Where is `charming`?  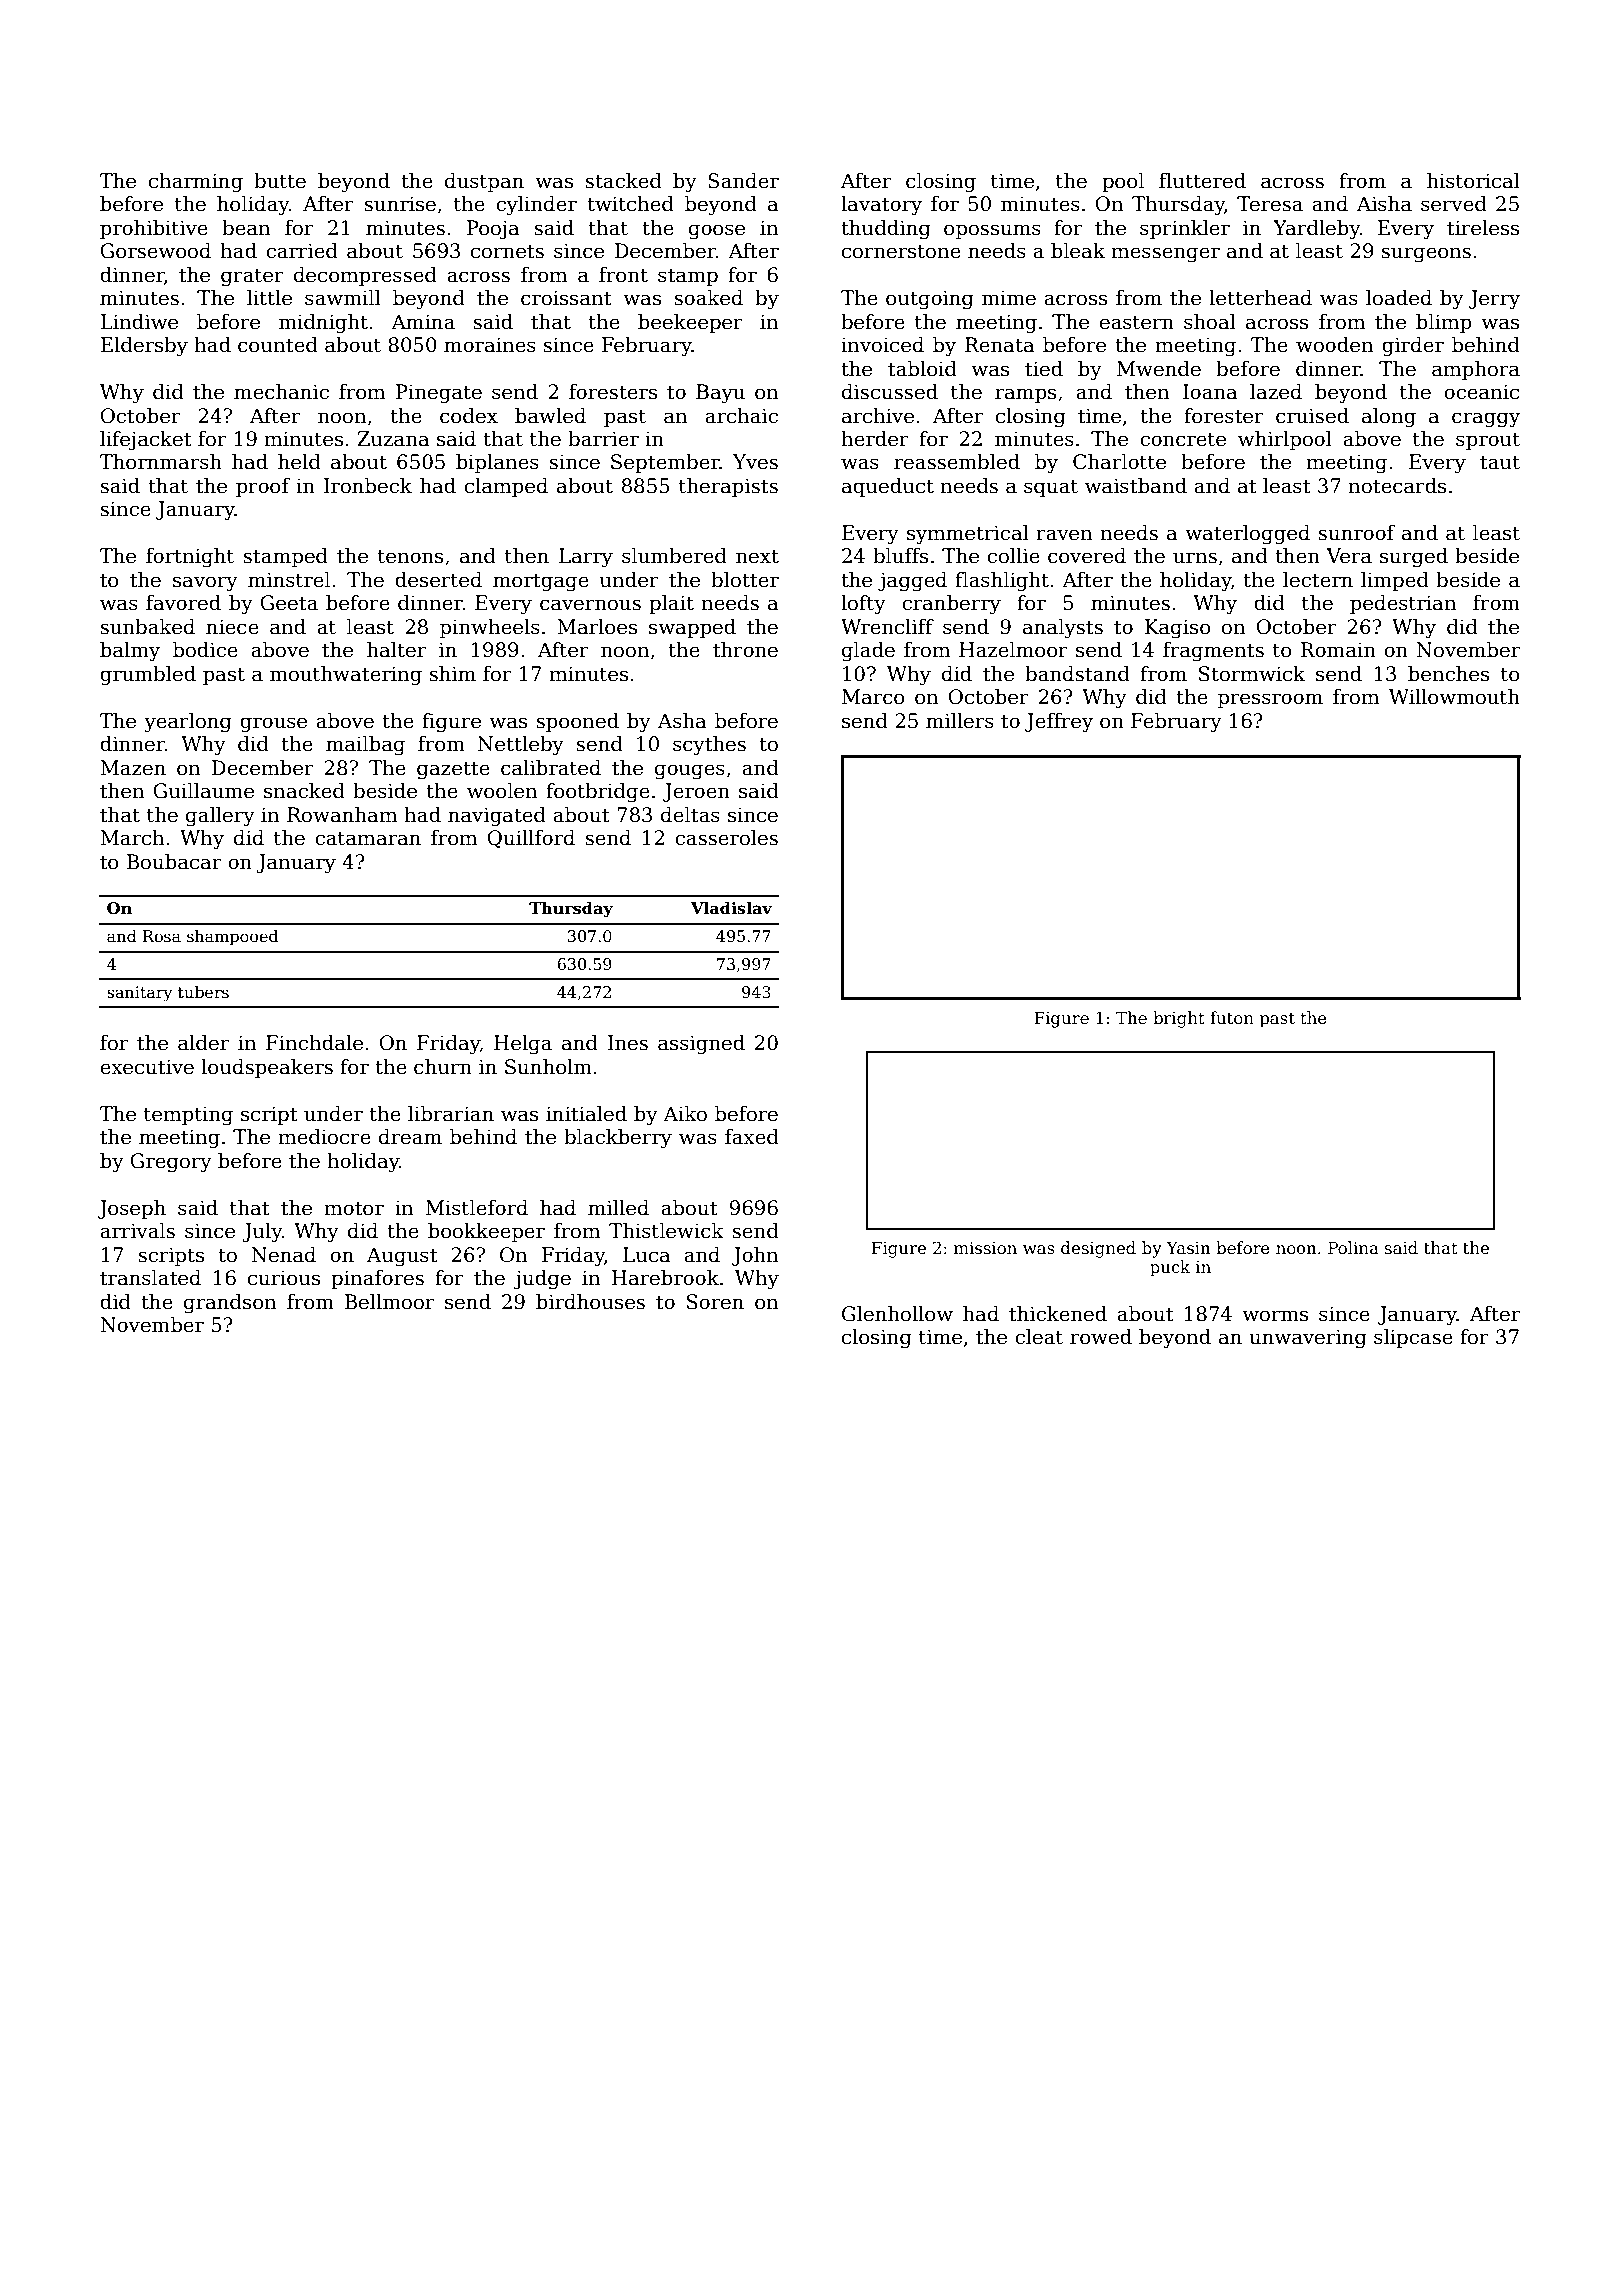
charming is located at coordinates (196, 183).
